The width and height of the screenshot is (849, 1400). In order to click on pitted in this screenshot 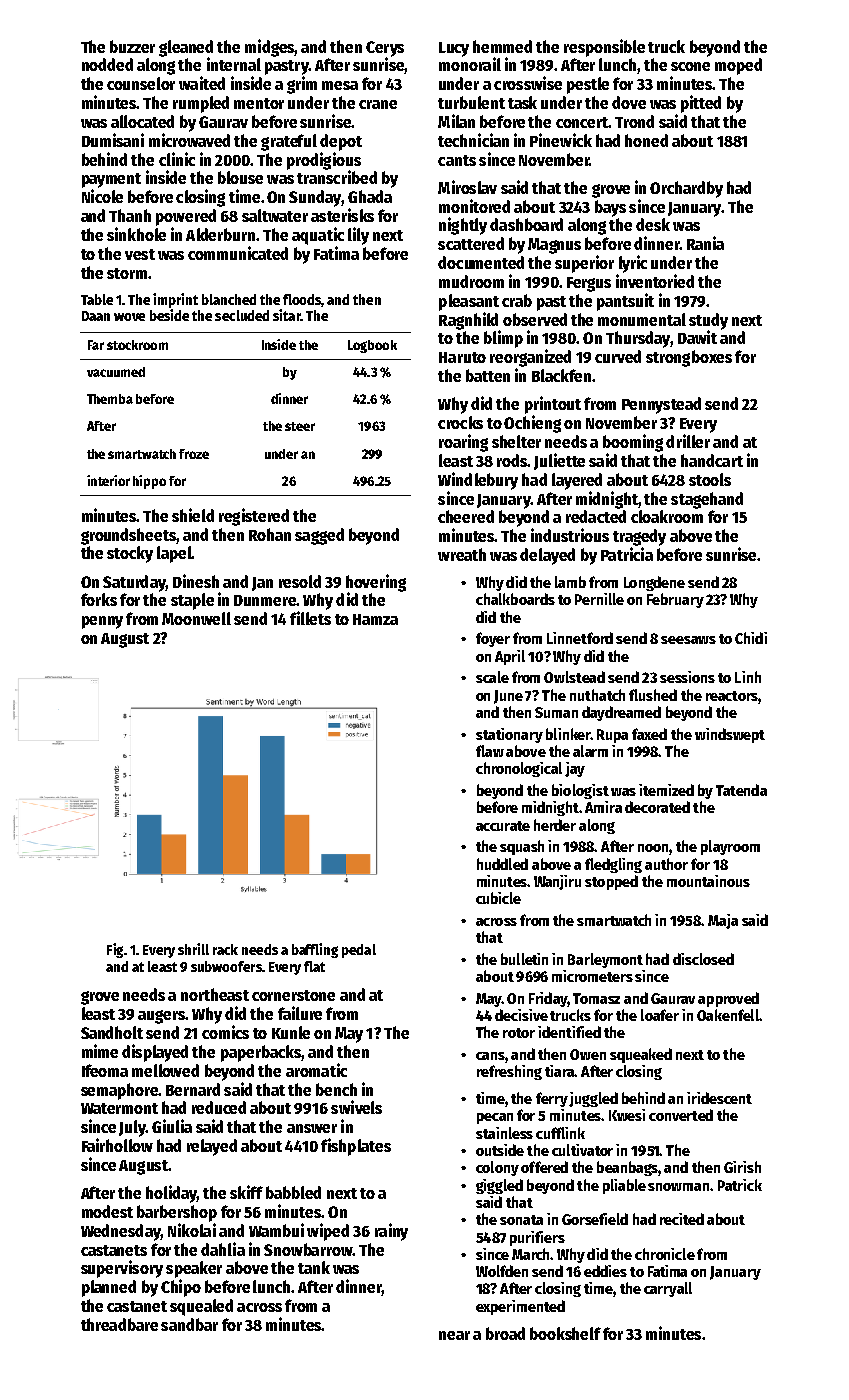, I will do `click(701, 104)`.
